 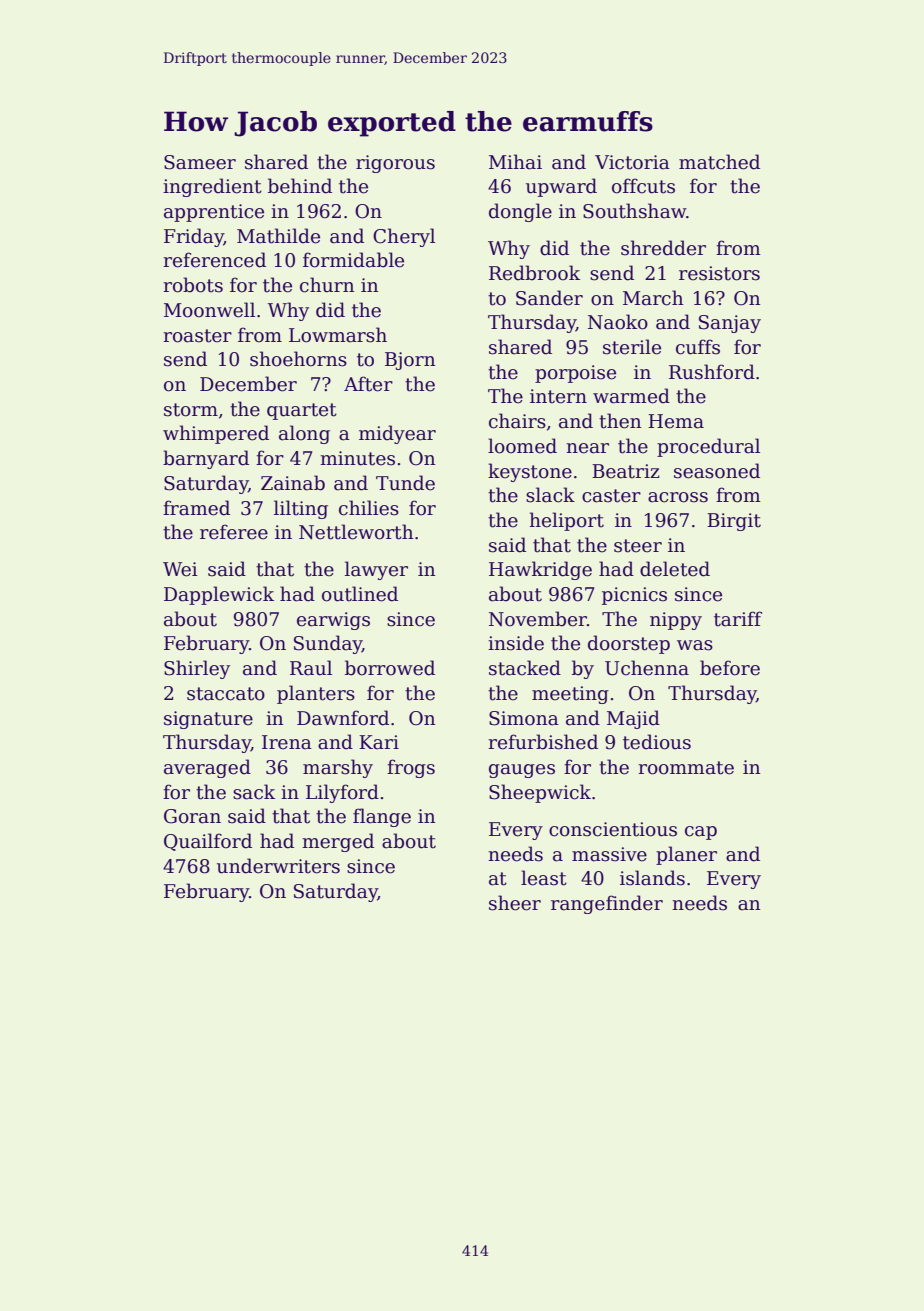 I want to click on Sameer, so click(x=200, y=162).
